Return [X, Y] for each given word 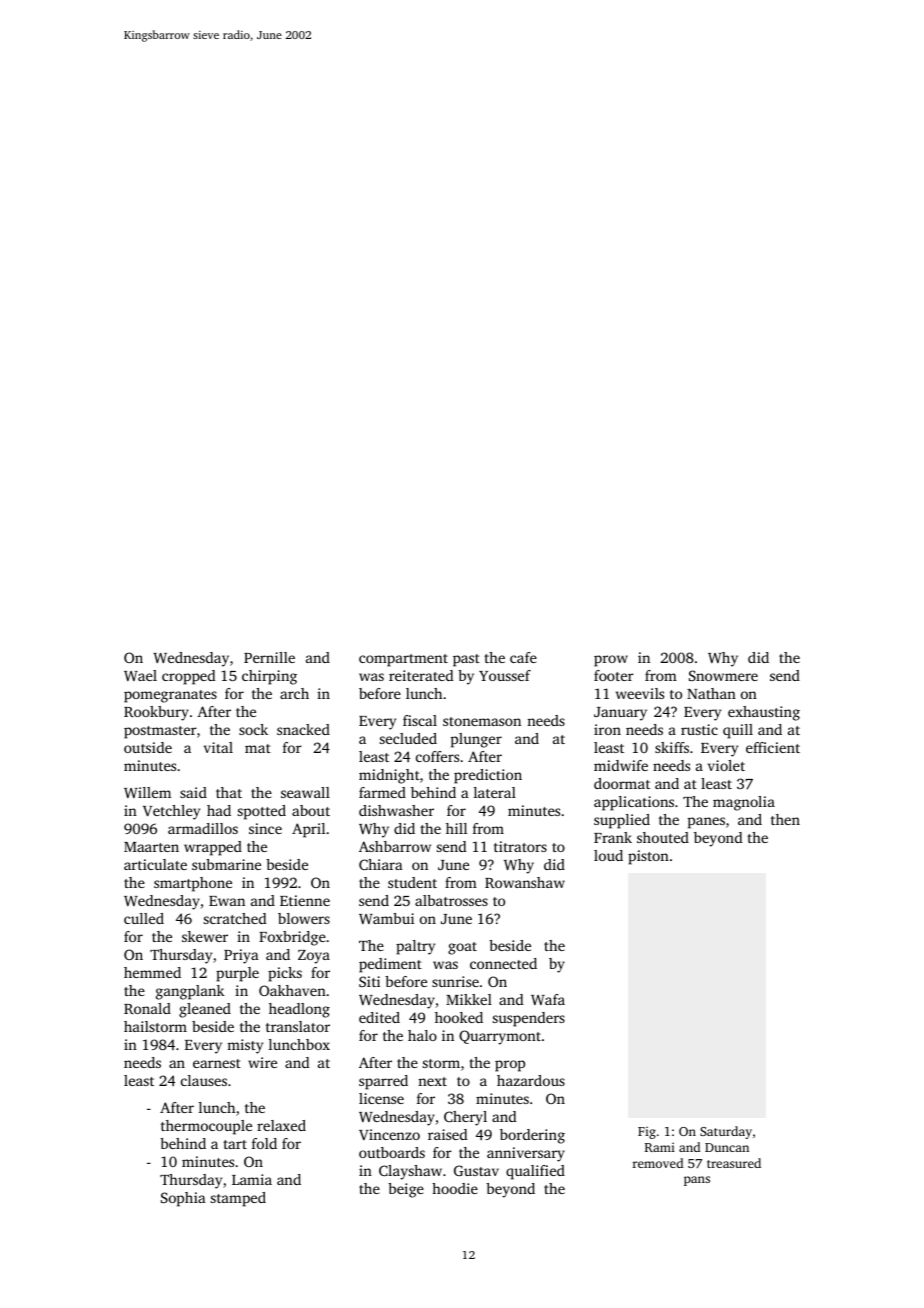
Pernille [269, 657]
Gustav [476, 1170]
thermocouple [206, 1127]
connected [503, 963]
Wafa [548, 999]
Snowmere [723, 675]
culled [144, 918]
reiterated [421, 675]
